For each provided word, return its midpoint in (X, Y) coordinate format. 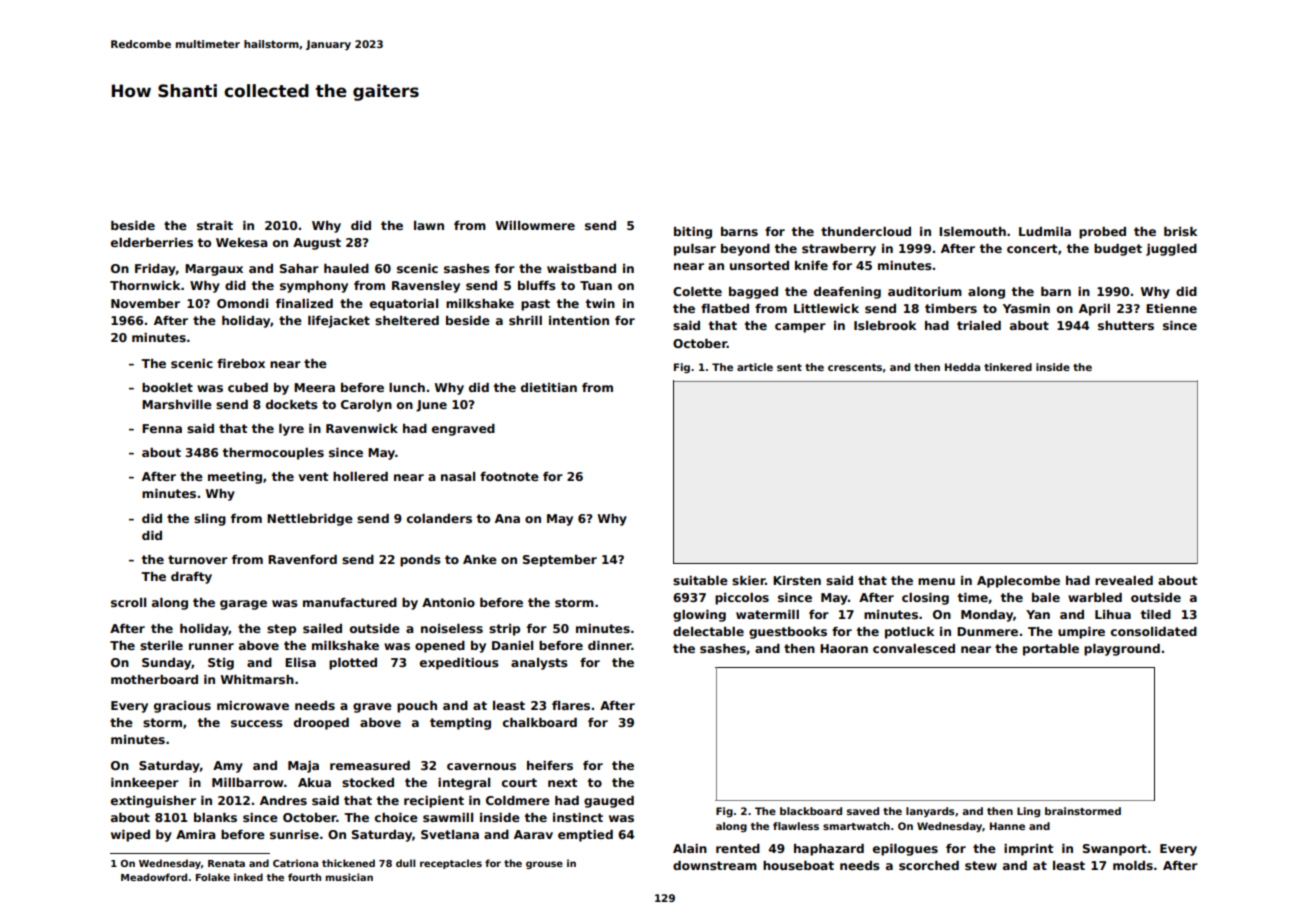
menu (936, 581)
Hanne (1007, 826)
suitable (700, 580)
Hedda (962, 367)
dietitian (549, 387)
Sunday (166, 664)
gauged (609, 802)
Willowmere (535, 225)
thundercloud (866, 231)
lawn (429, 225)
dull (406, 863)
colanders (439, 518)
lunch (407, 387)
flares (571, 705)
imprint (1028, 850)
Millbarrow (247, 782)
